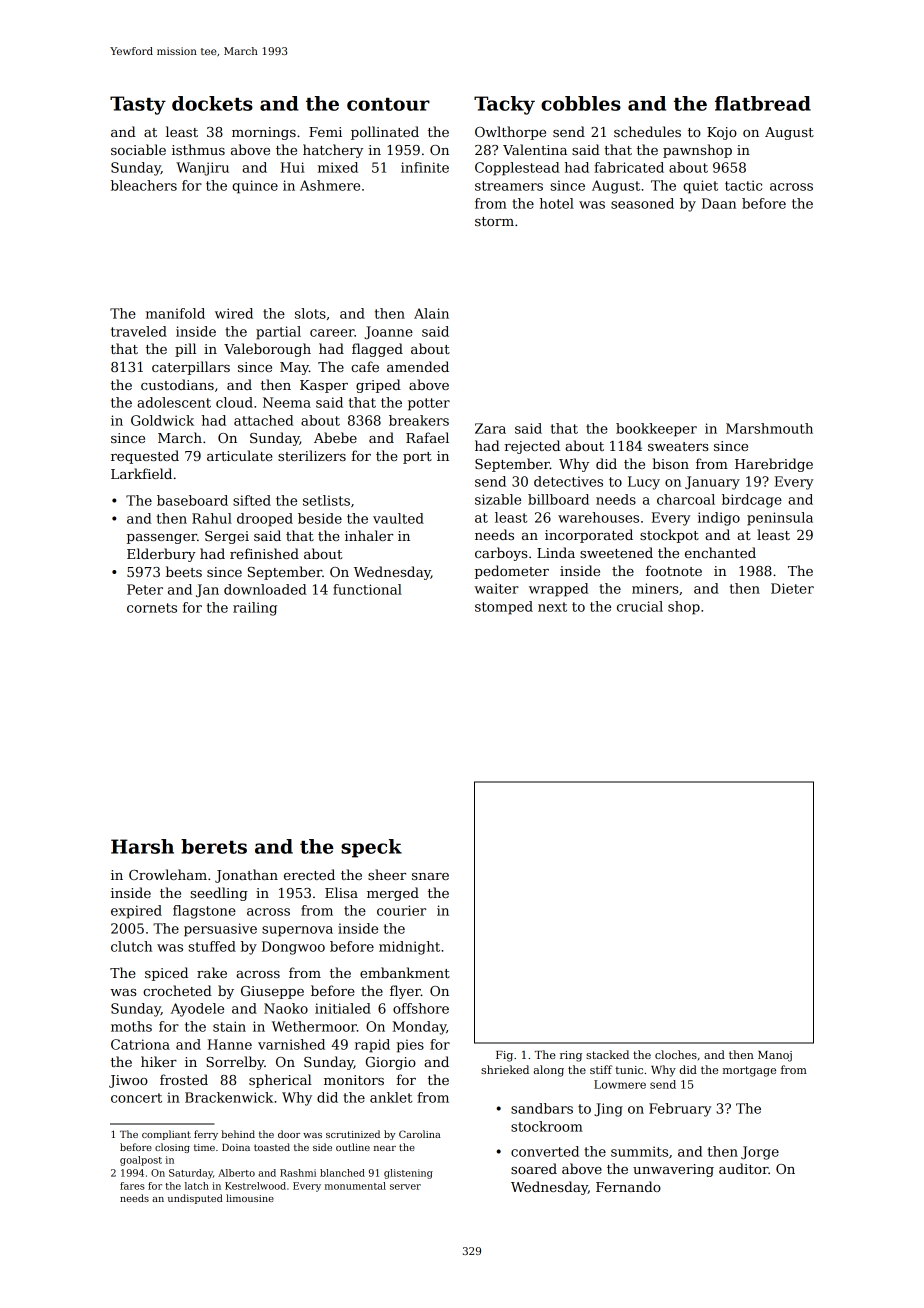  Describe the element at coordinates (197, 1010) in the image. I see `Ayodele` at that location.
